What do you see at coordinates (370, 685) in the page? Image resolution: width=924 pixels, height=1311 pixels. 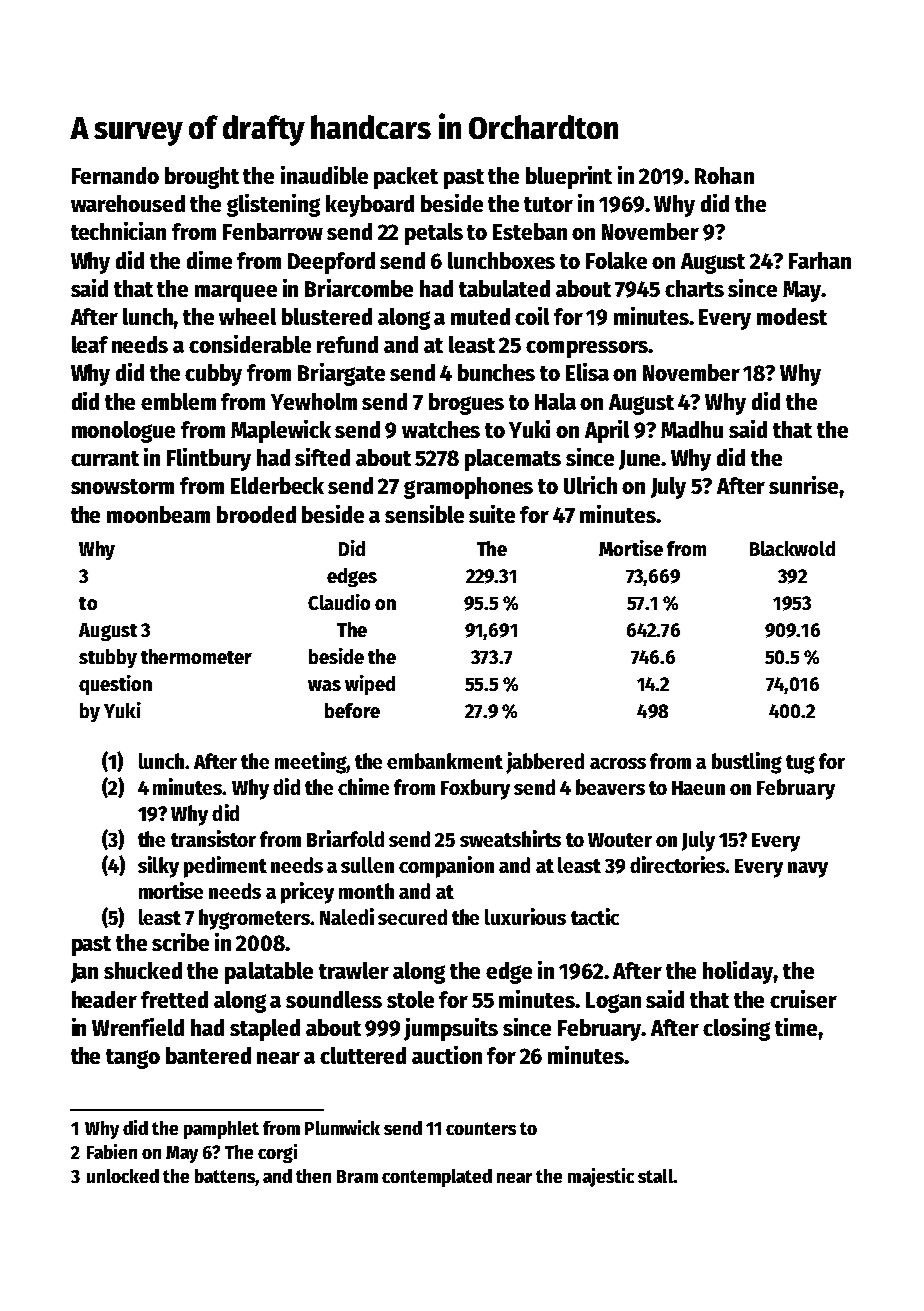 I see `wiped` at bounding box center [370, 685].
